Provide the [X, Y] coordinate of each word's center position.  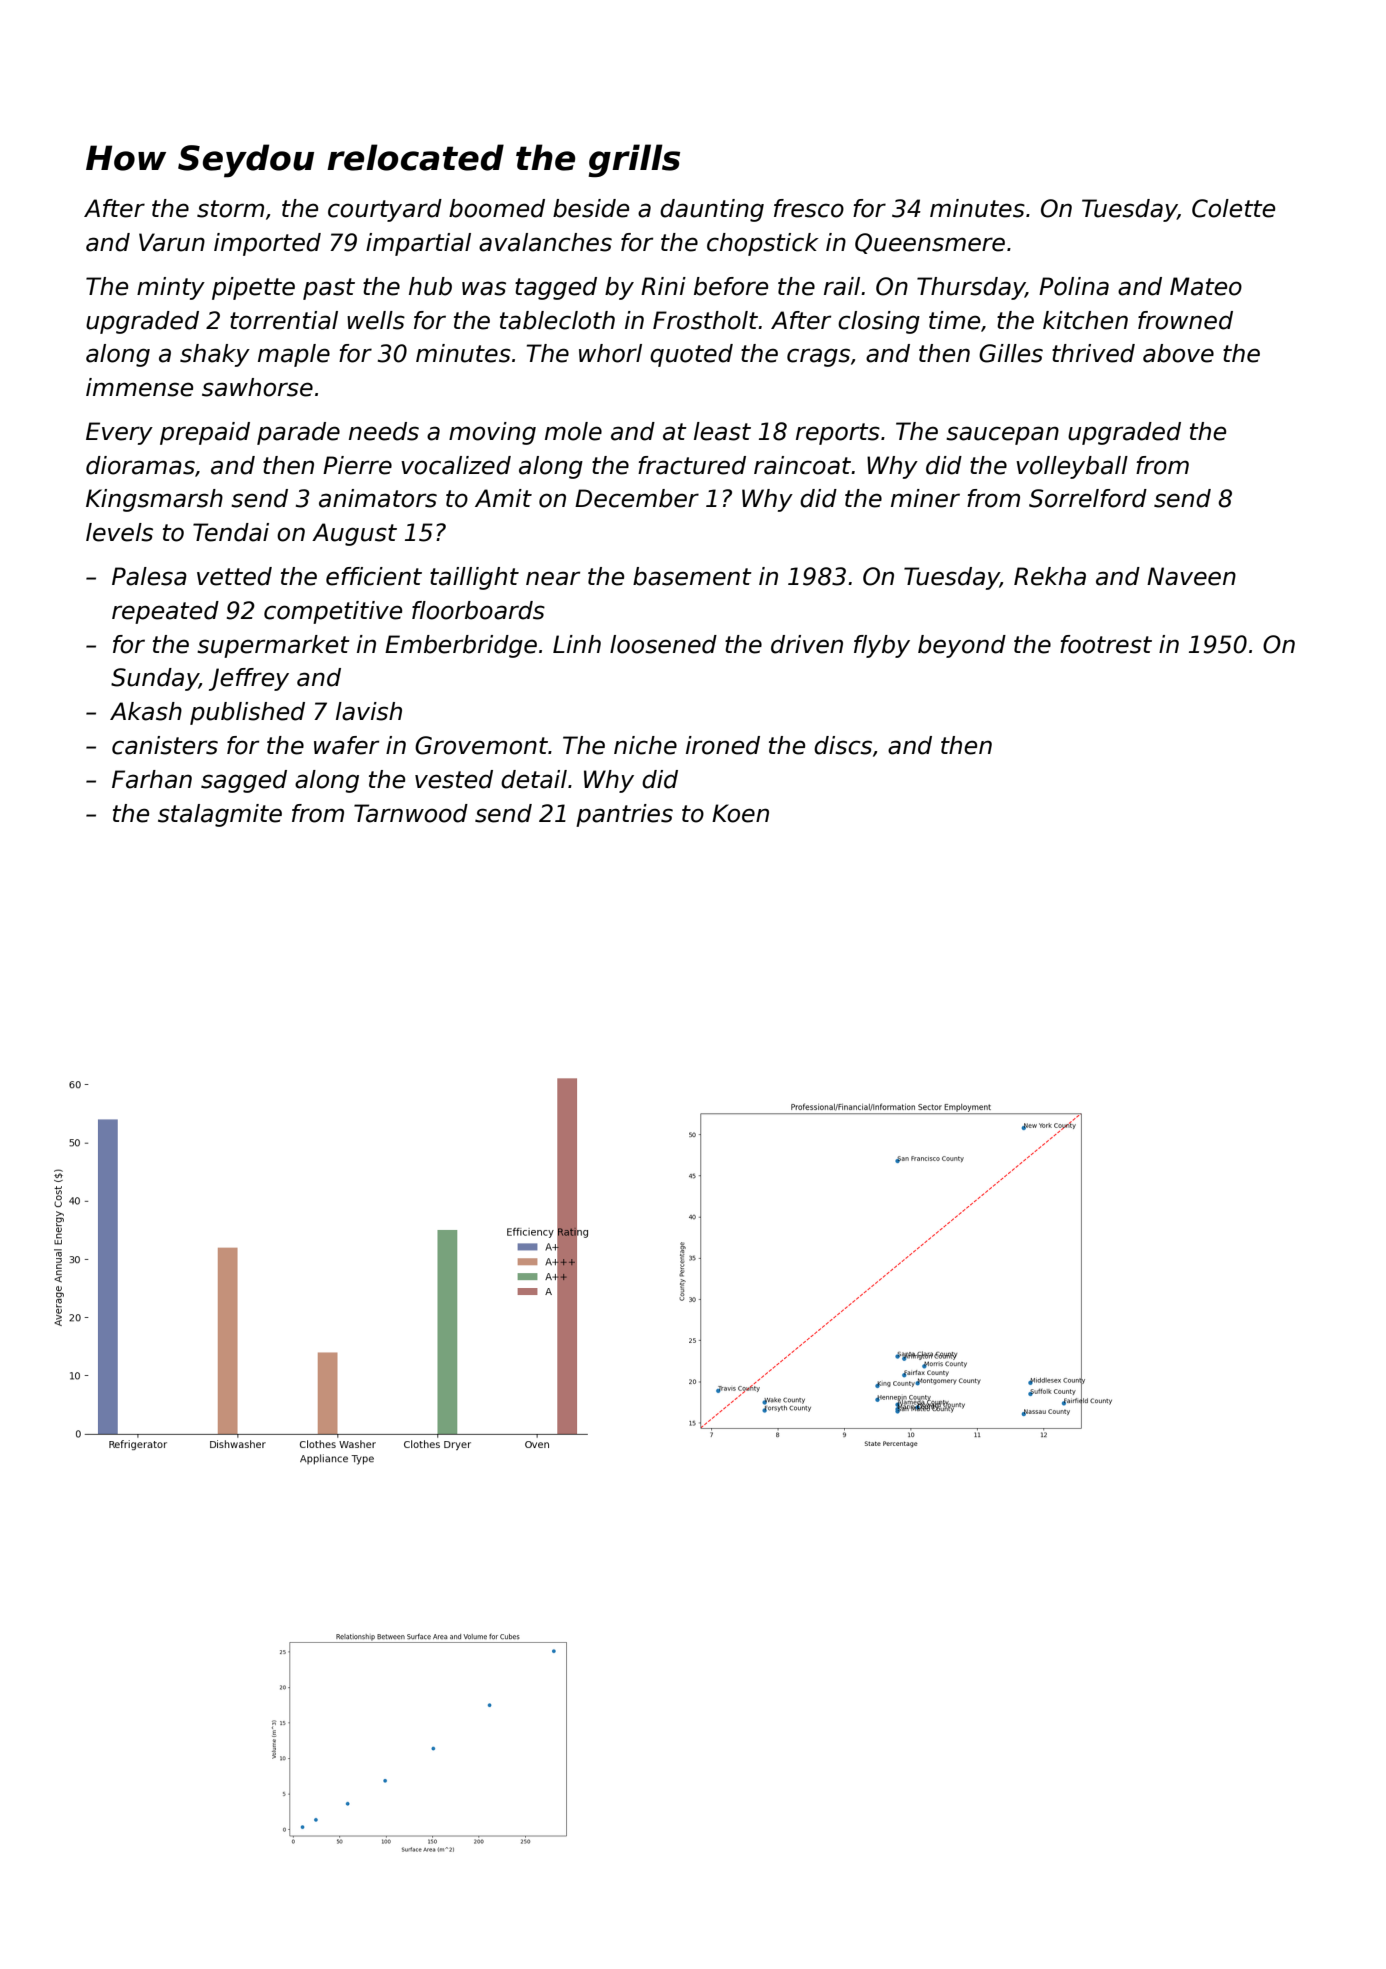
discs [843, 745]
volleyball [1072, 467]
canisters [165, 745]
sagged [244, 781]
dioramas [140, 465]
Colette [1233, 208]
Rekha [1050, 576]
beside [591, 208]
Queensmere [930, 243]
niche [645, 745]
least [722, 431]
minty [171, 288]
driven [807, 644]
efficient [374, 576]
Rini [663, 286]
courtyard [385, 210]
